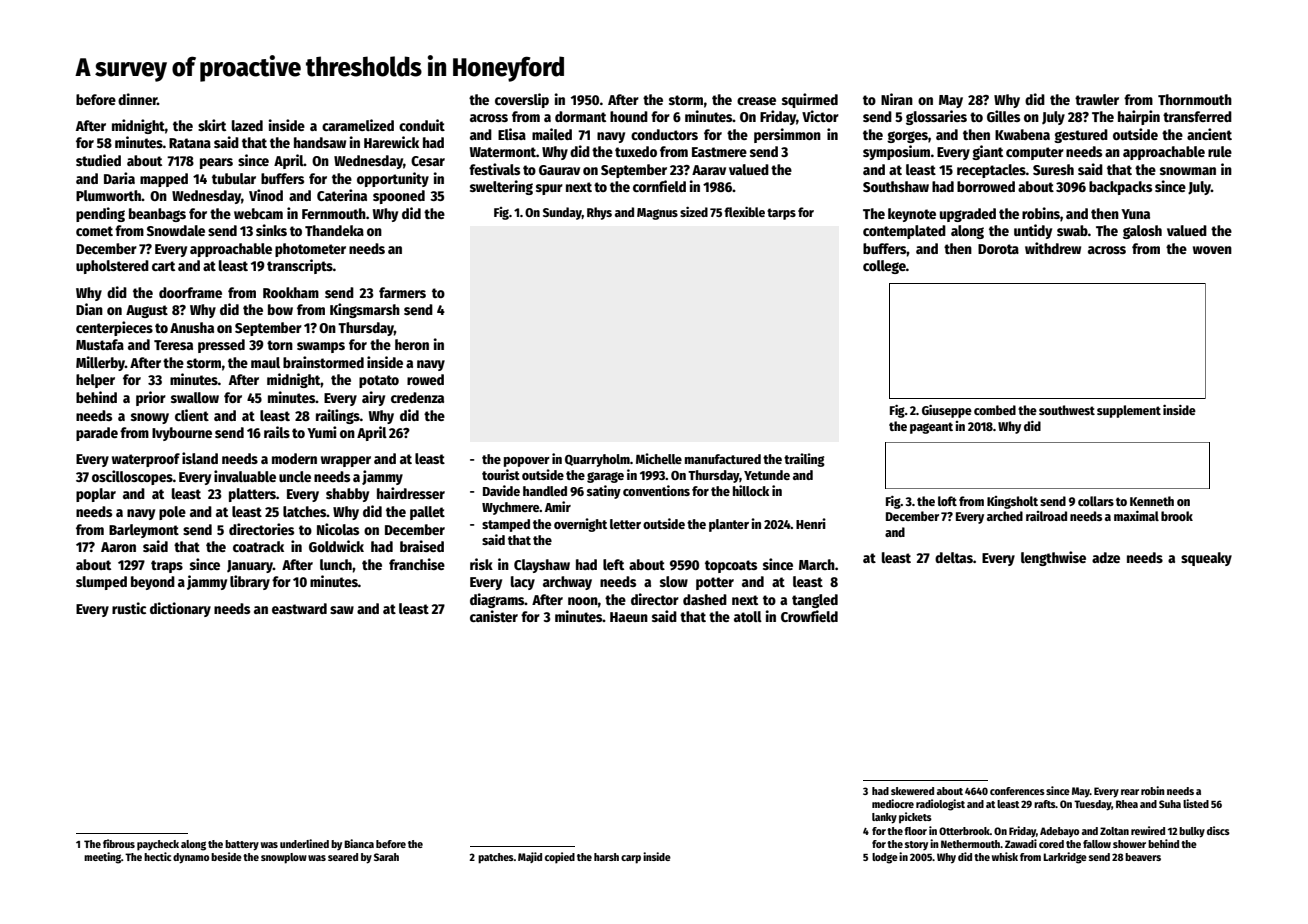  What do you see at coordinates (580, 116) in the screenshot?
I see `dormant` at bounding box center [580, 116].
